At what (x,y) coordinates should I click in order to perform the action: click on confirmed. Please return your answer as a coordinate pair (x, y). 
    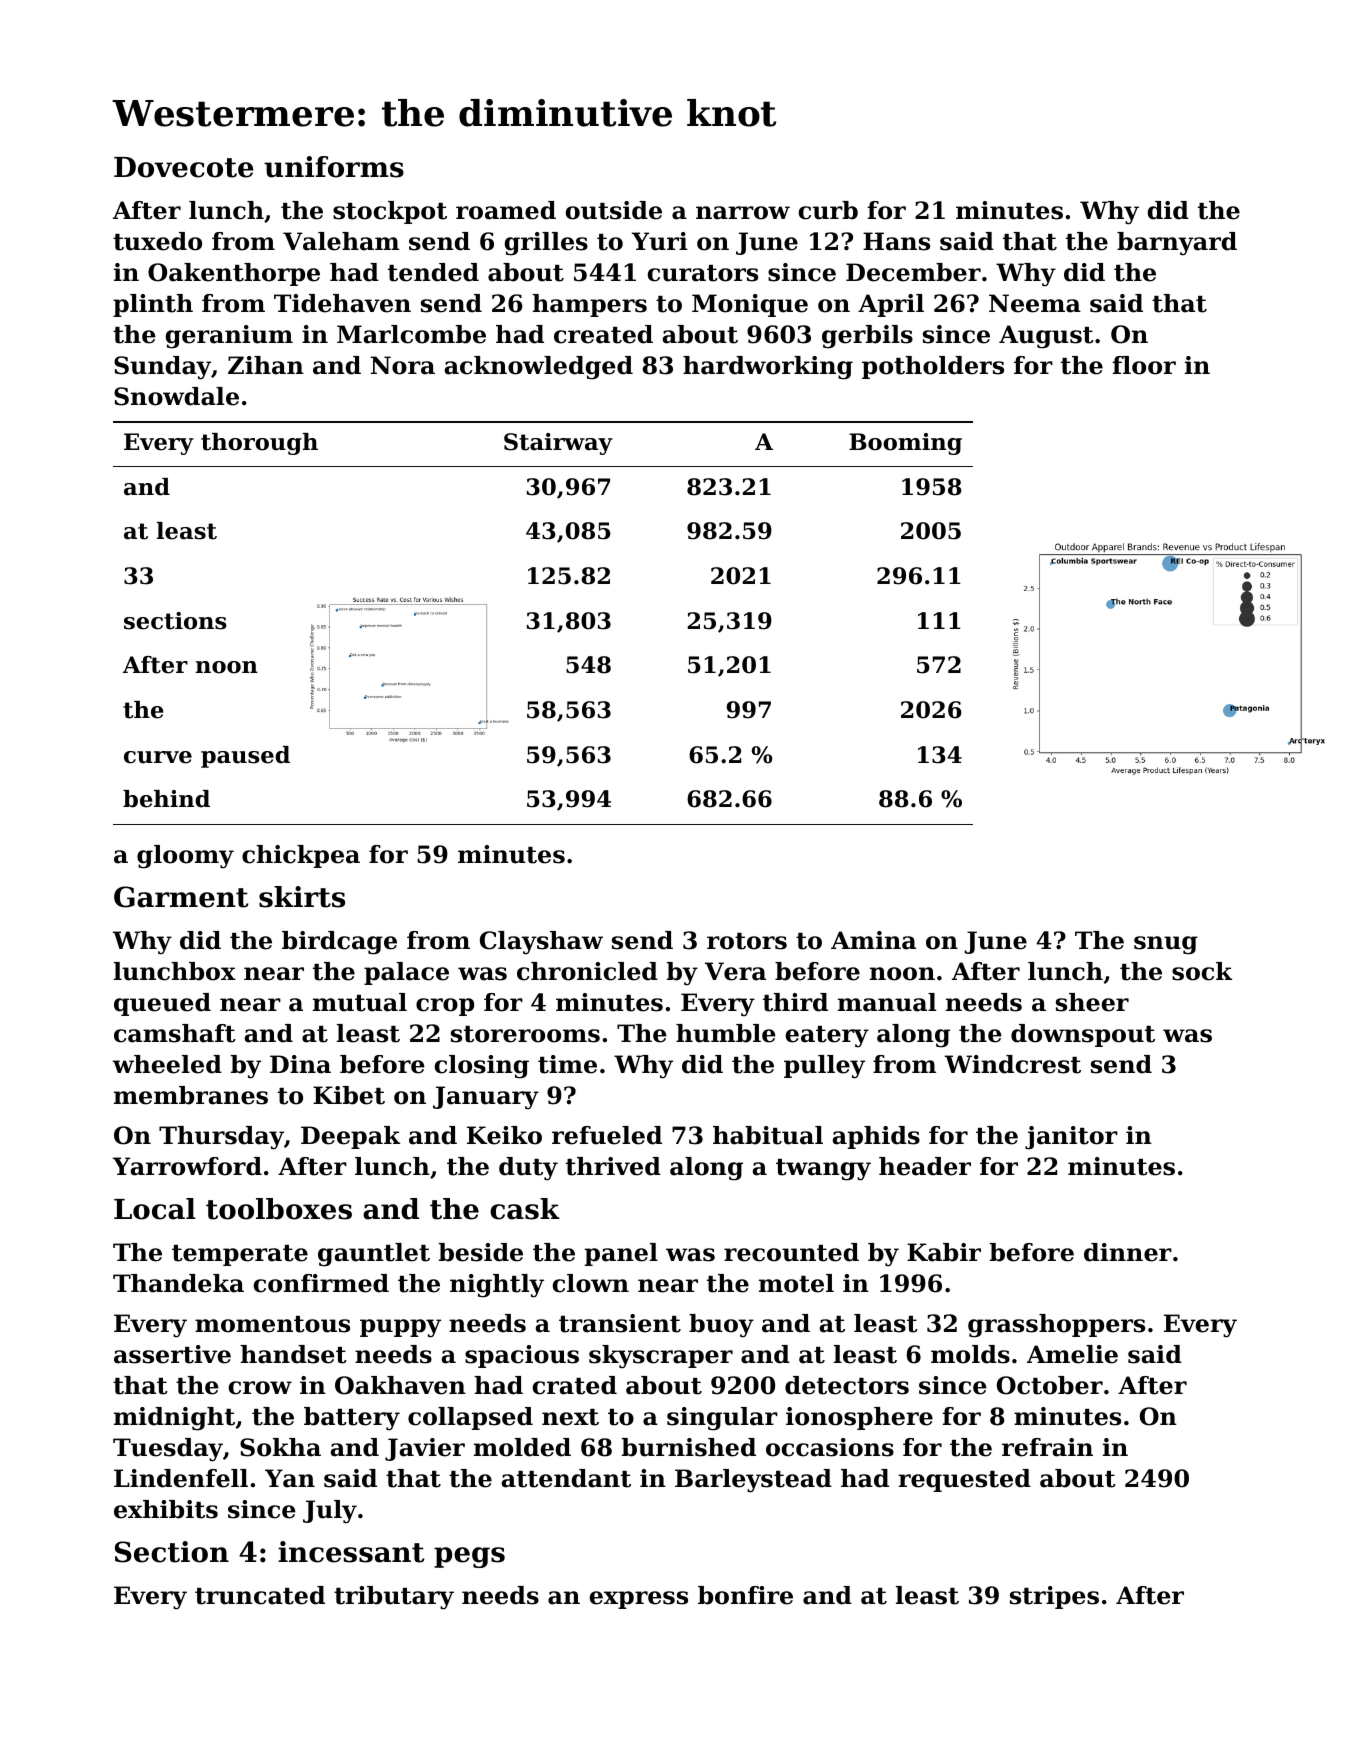
    Looking at the image, I should click on (321, 1283).
